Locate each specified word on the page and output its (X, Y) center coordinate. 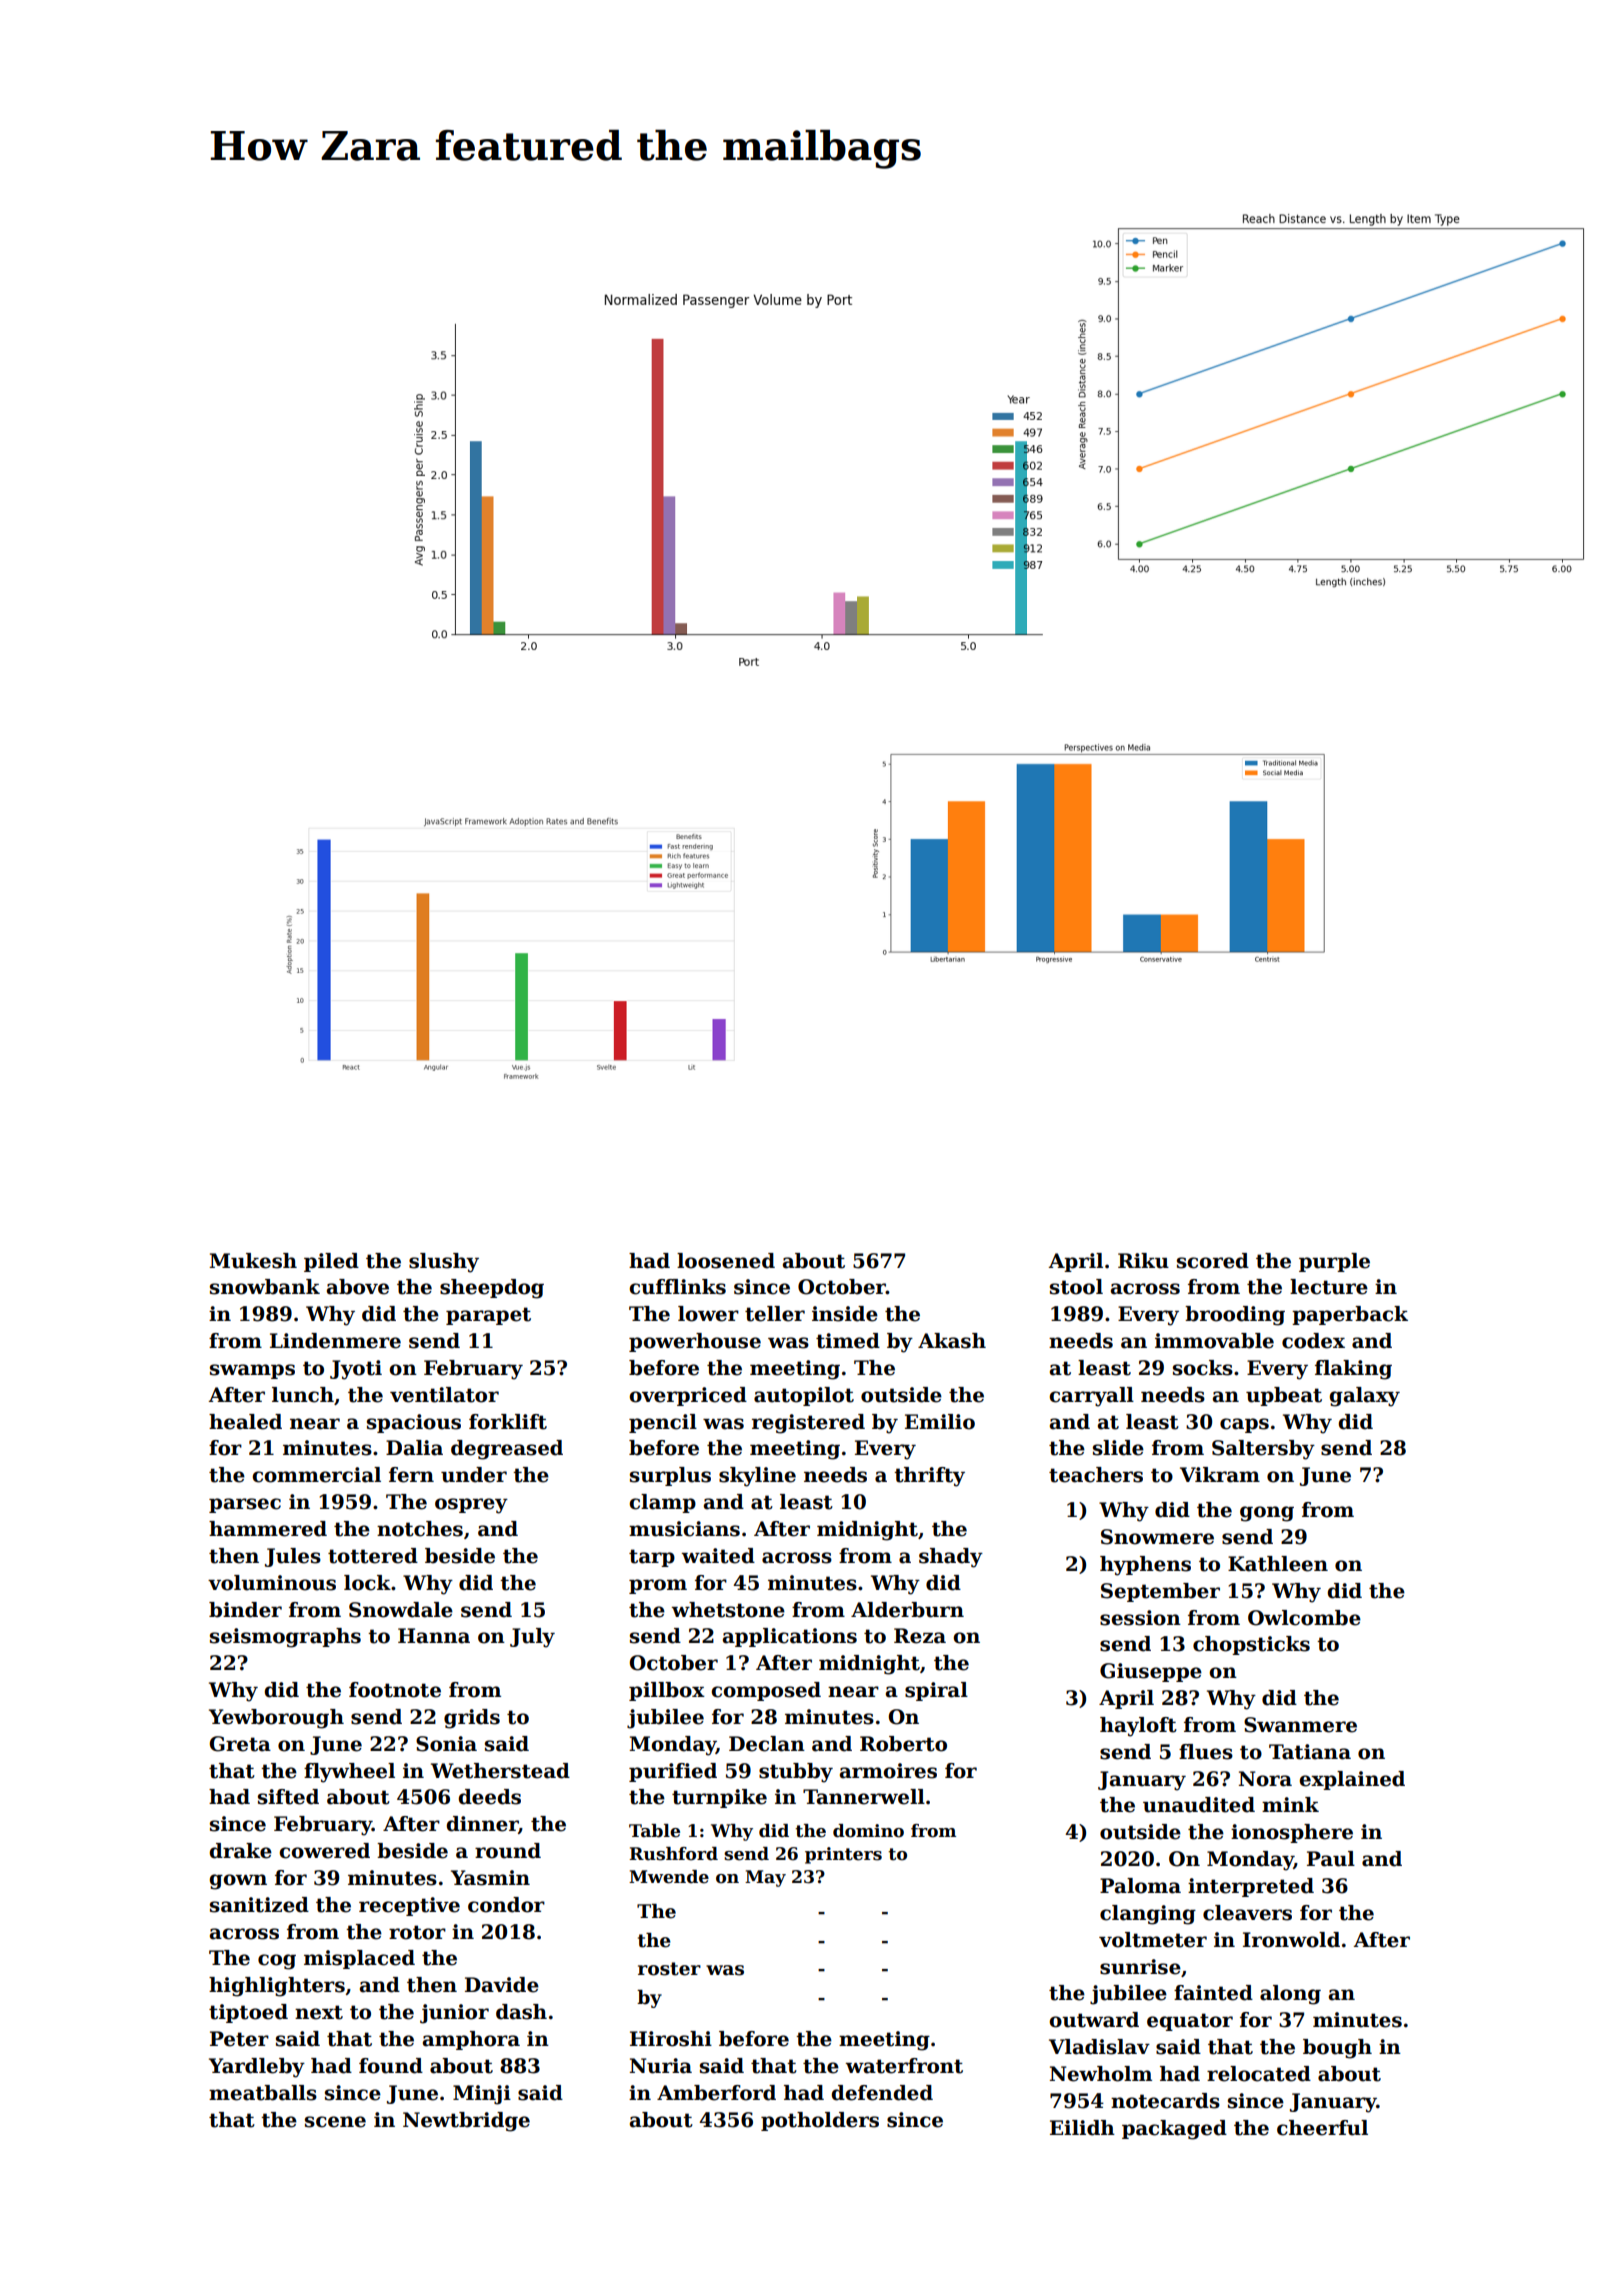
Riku (1143, 1261)
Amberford (716, 2093)
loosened (726, 1261)
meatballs (263, 2093)
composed (766, 1691)
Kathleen (1278, 1564)
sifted (288, 1797)
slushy (444, 1263)
